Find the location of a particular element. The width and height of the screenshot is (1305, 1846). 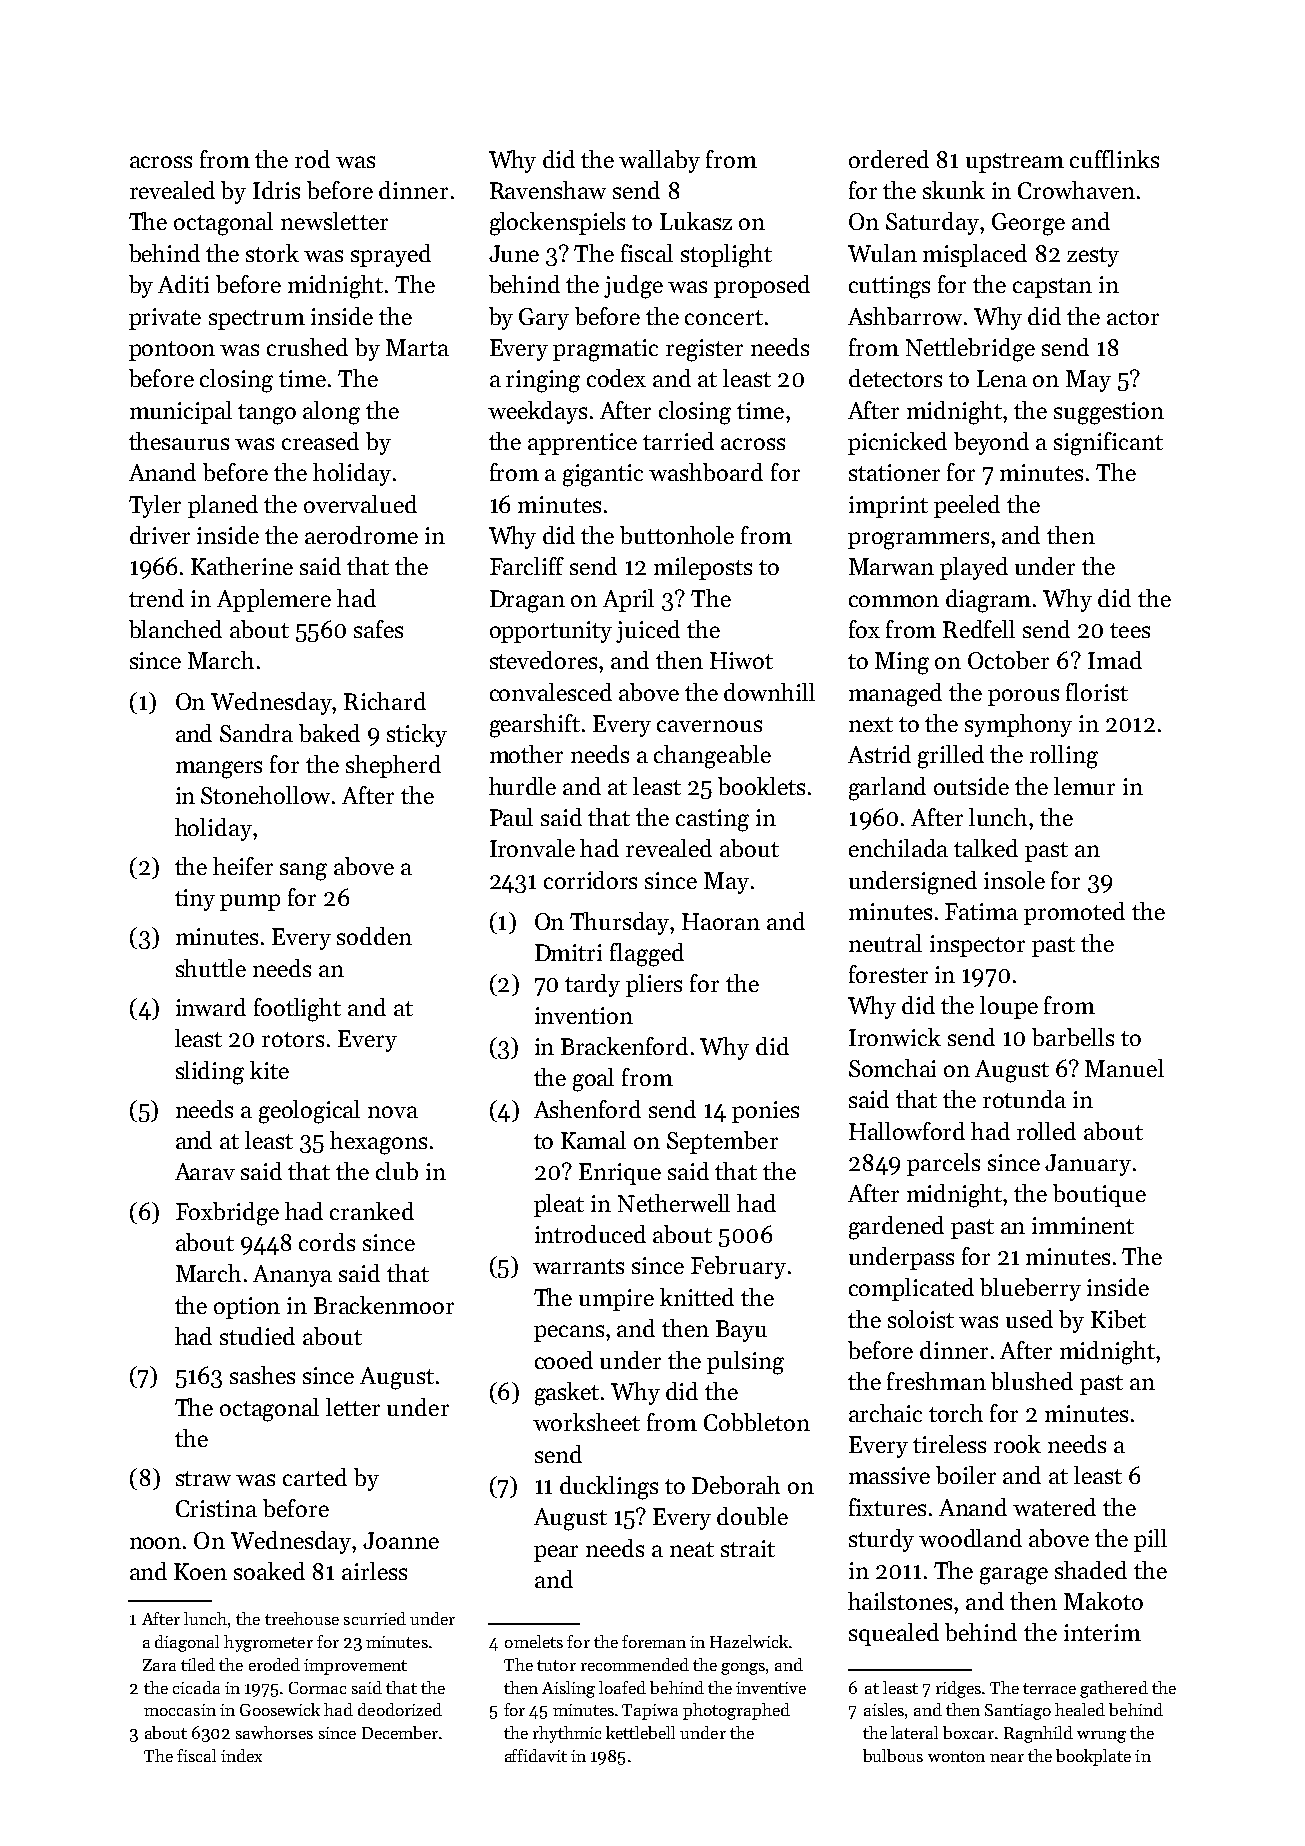

Idris is located at coordinates (276, 190).
